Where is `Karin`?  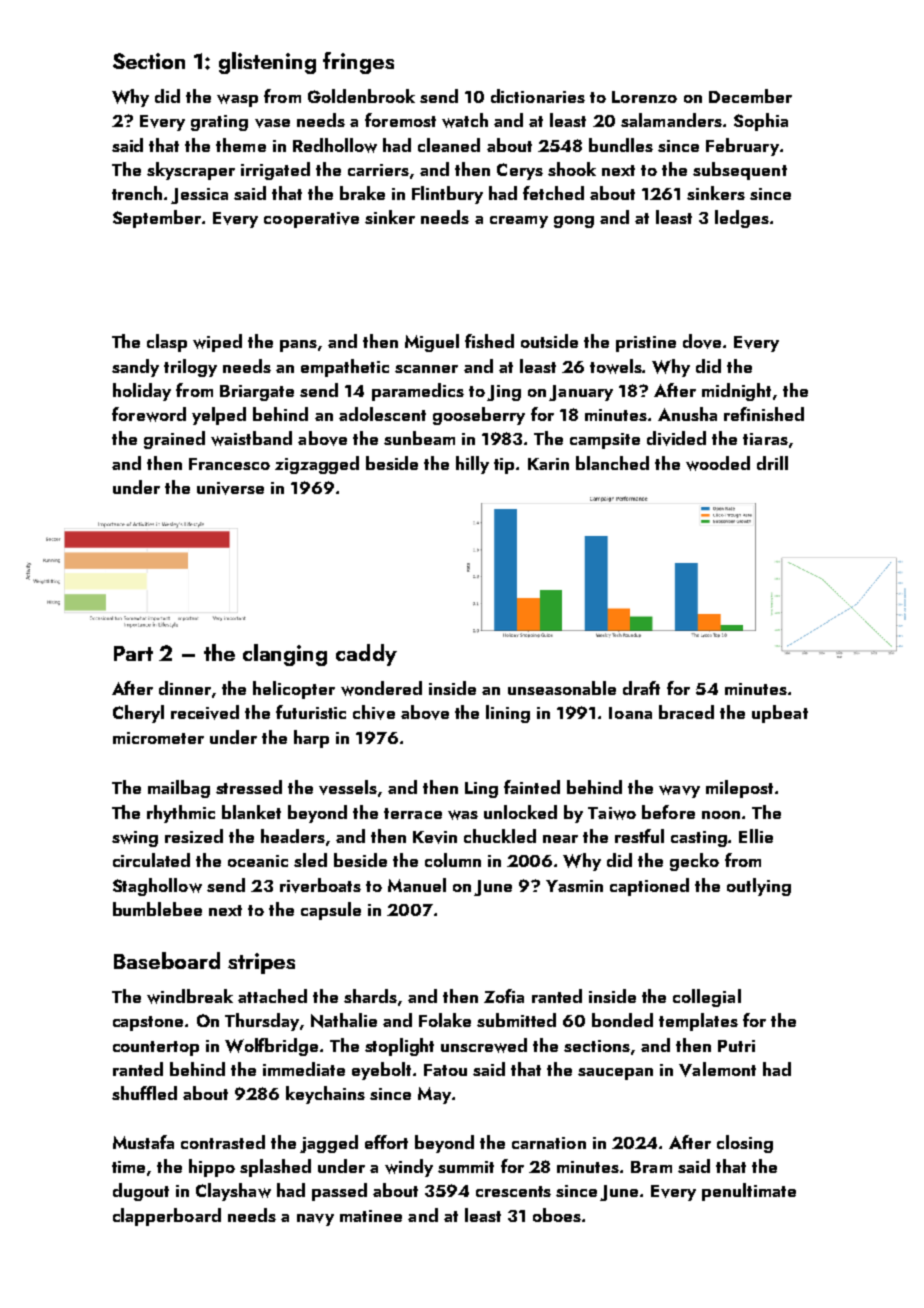 Karin is located at coordinates (548, 464).
